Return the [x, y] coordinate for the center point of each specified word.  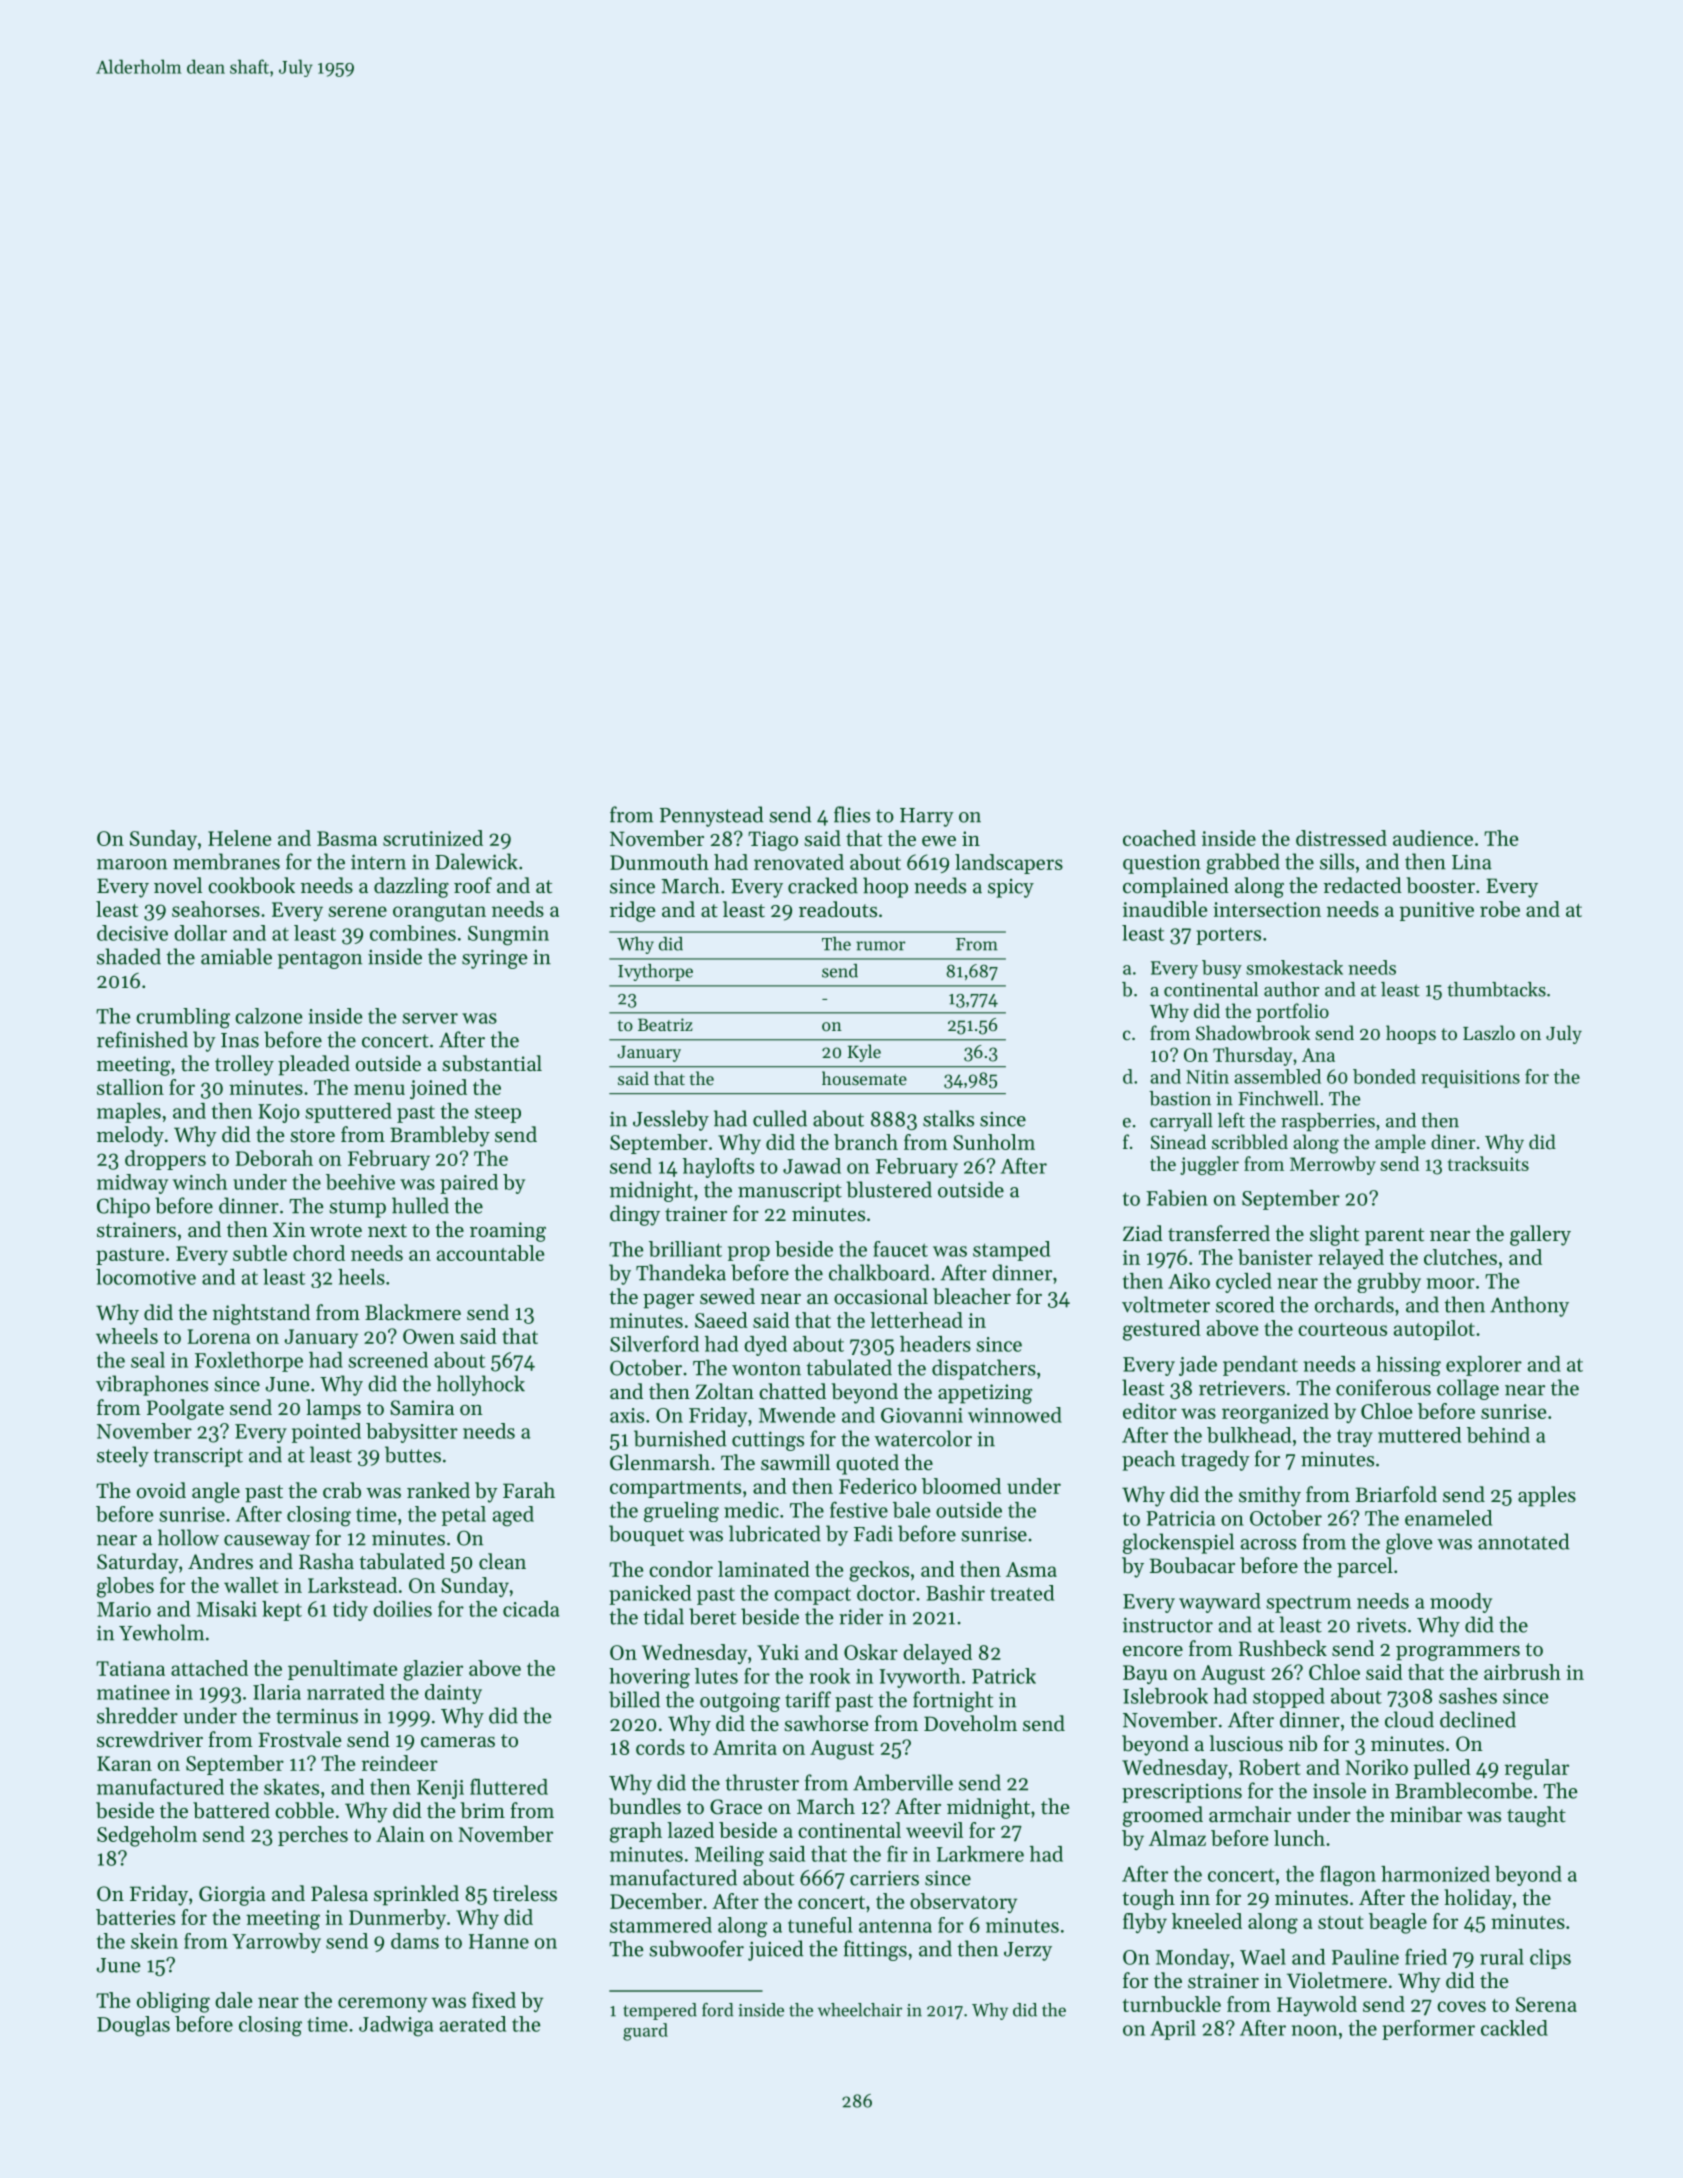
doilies [402, 1609]
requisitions [1470, 1079]
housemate [864, 1078]
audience [1433, 838]
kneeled [1207, 1921]
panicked [650, 1595]
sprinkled [416, 1895]
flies [852, 814]
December [656, 1901]
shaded [129, 956]
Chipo [123, 1207]
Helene [239, 838]
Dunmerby [397, 1919]
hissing [1408, 1366]
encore [1153, 1651]
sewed [727, 1296]
